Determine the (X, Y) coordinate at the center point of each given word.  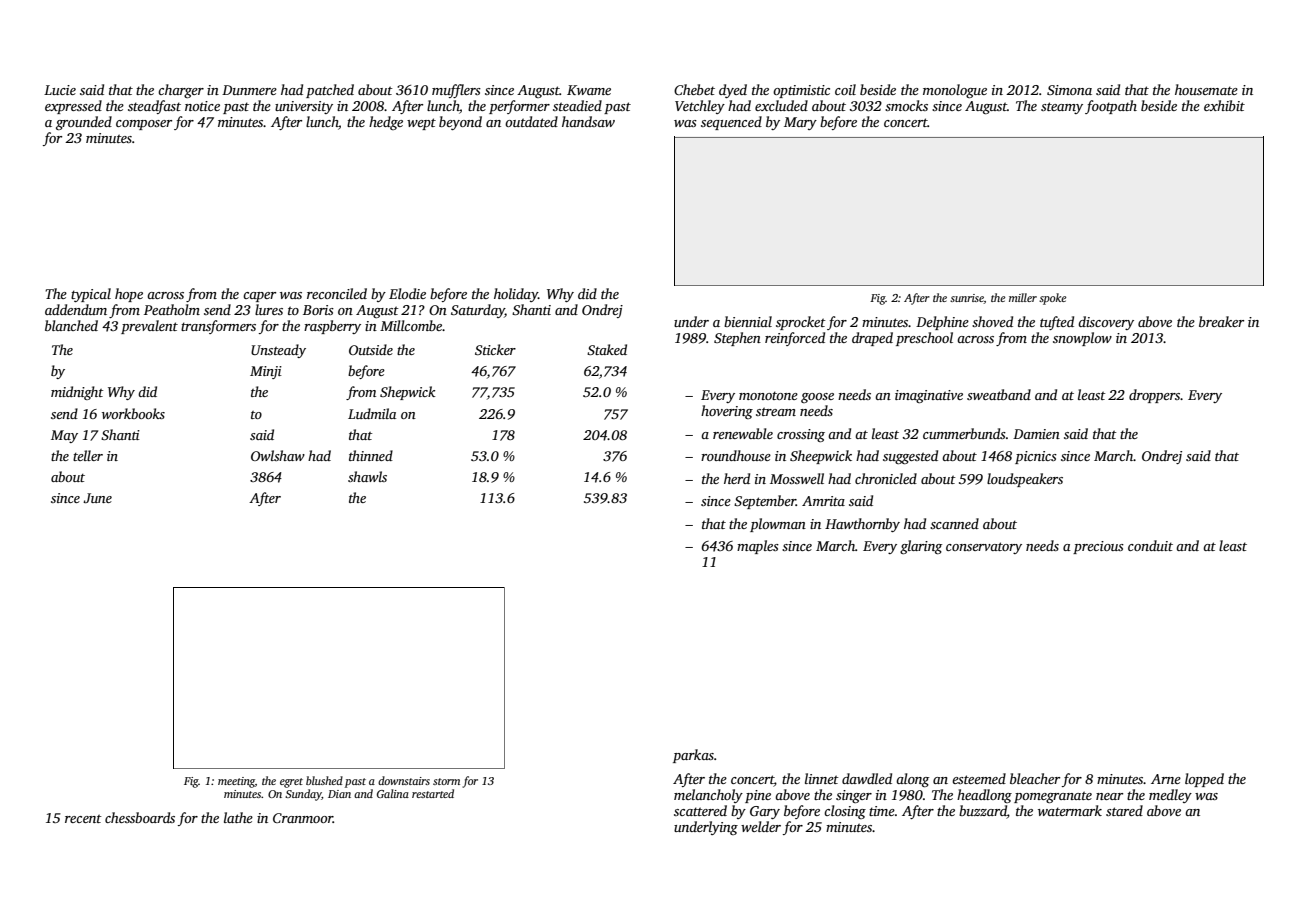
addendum (76, 309)
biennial (748, 321)
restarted (433, 793)
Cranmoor (303, 818)
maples (758, 547)
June (97, 498)
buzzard (983, 812)
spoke (1052, 299)
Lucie (60, 90)
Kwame (589, 90)
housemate (1206, 89)
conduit (1150, 545)
